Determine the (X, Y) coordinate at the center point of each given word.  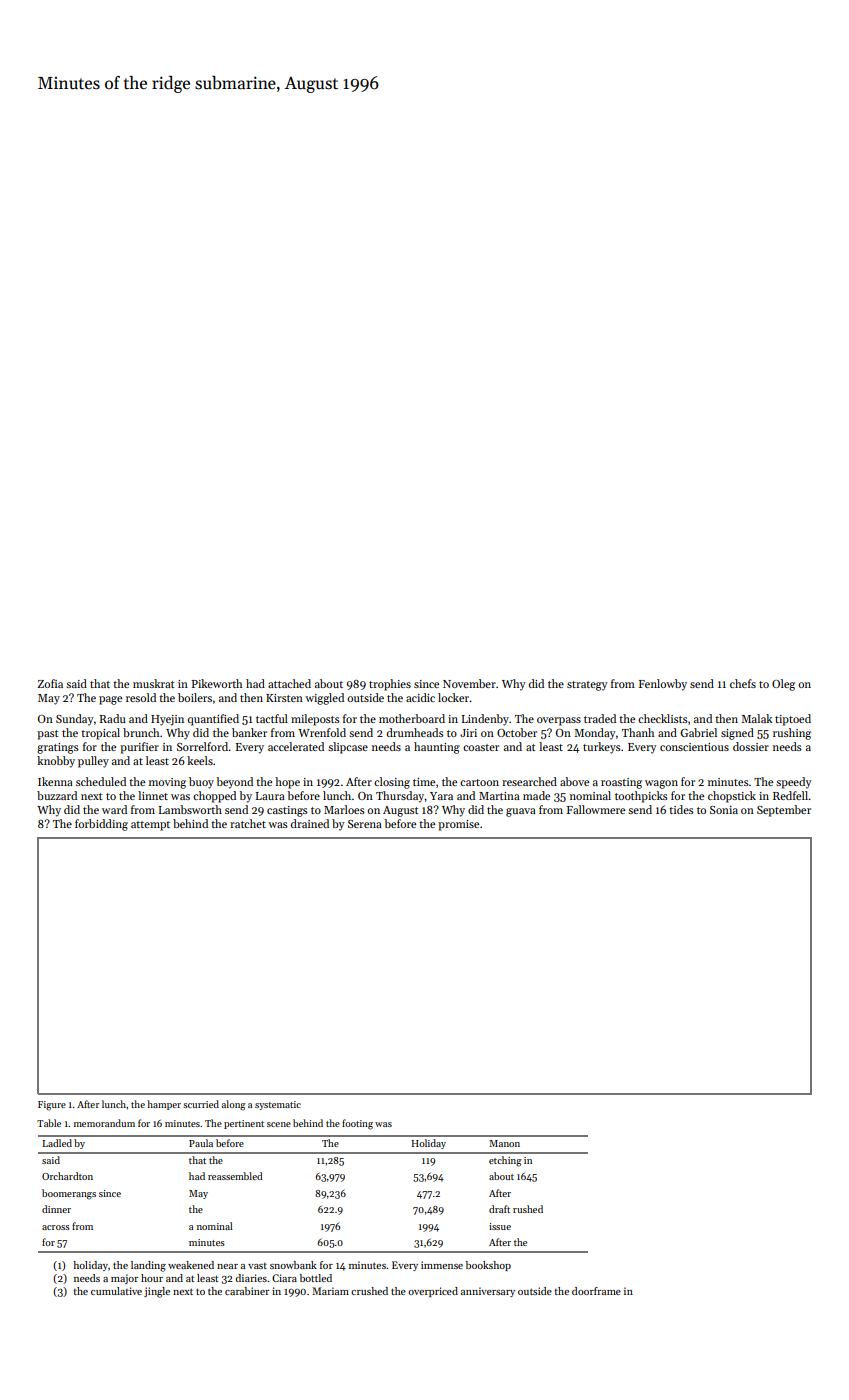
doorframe (596, 1291)
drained (310, 823)
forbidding (101, 825)
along (234, 1105)
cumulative (116, 1291)
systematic (278, 1105)
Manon (504, 1143)
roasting (621, 783)
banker (249, 732)
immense (442, 1265)
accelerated (296, 746)
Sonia (724, 810)
